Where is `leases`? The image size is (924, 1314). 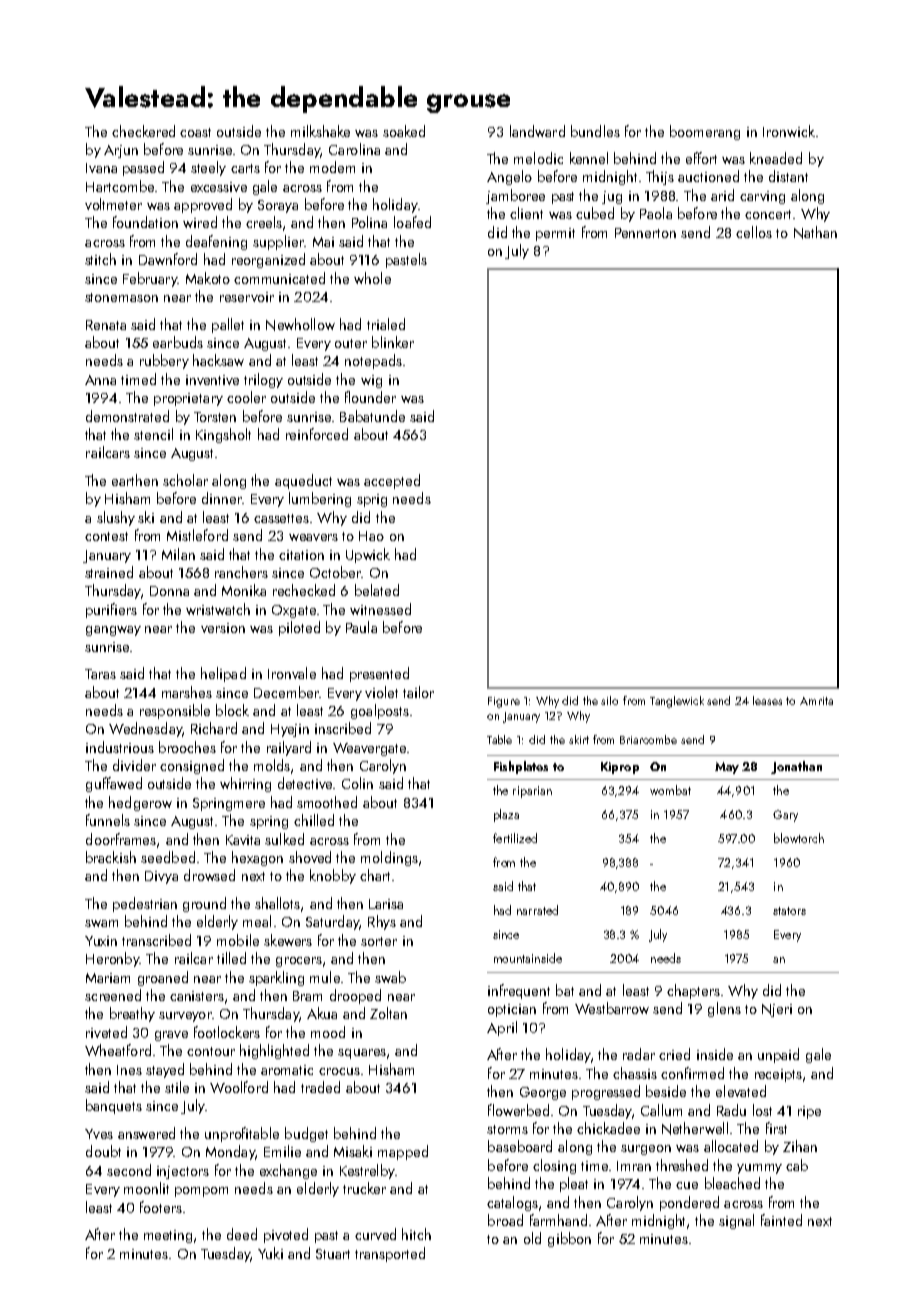
leases is located at coordinates (767, 700).
